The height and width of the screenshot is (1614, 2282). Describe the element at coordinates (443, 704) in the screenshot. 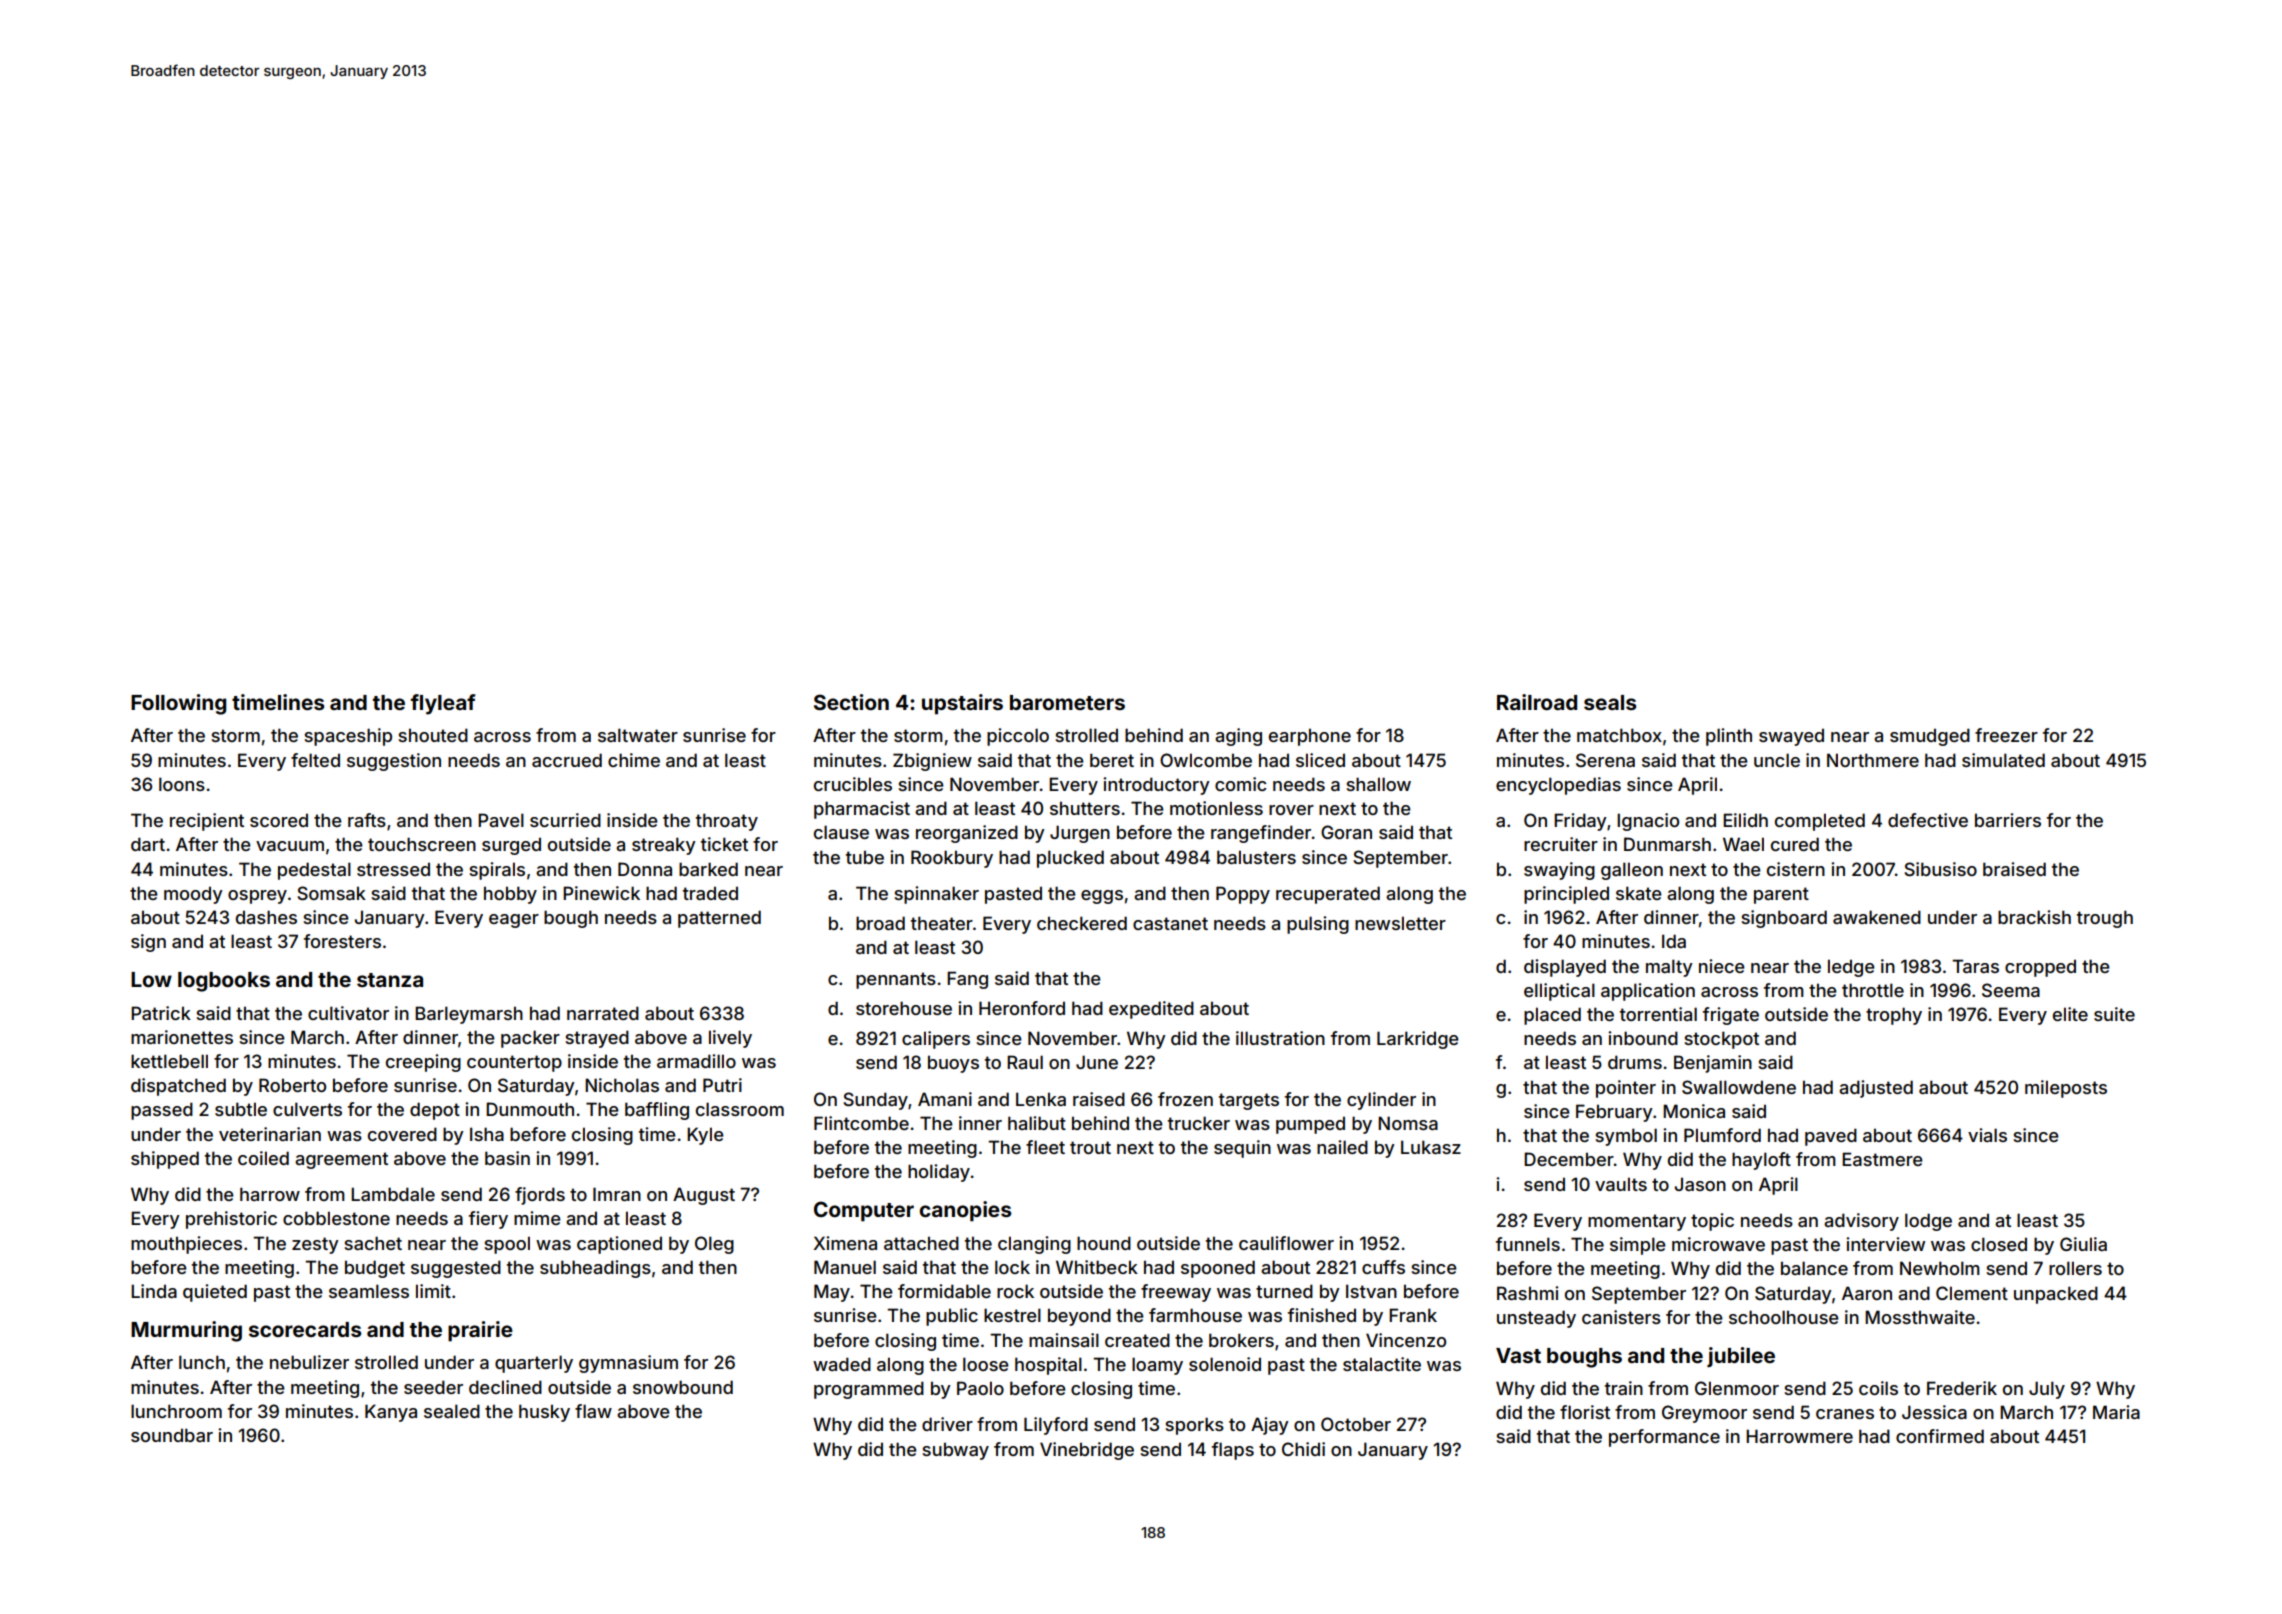

I see `flyleaf` at that location.
